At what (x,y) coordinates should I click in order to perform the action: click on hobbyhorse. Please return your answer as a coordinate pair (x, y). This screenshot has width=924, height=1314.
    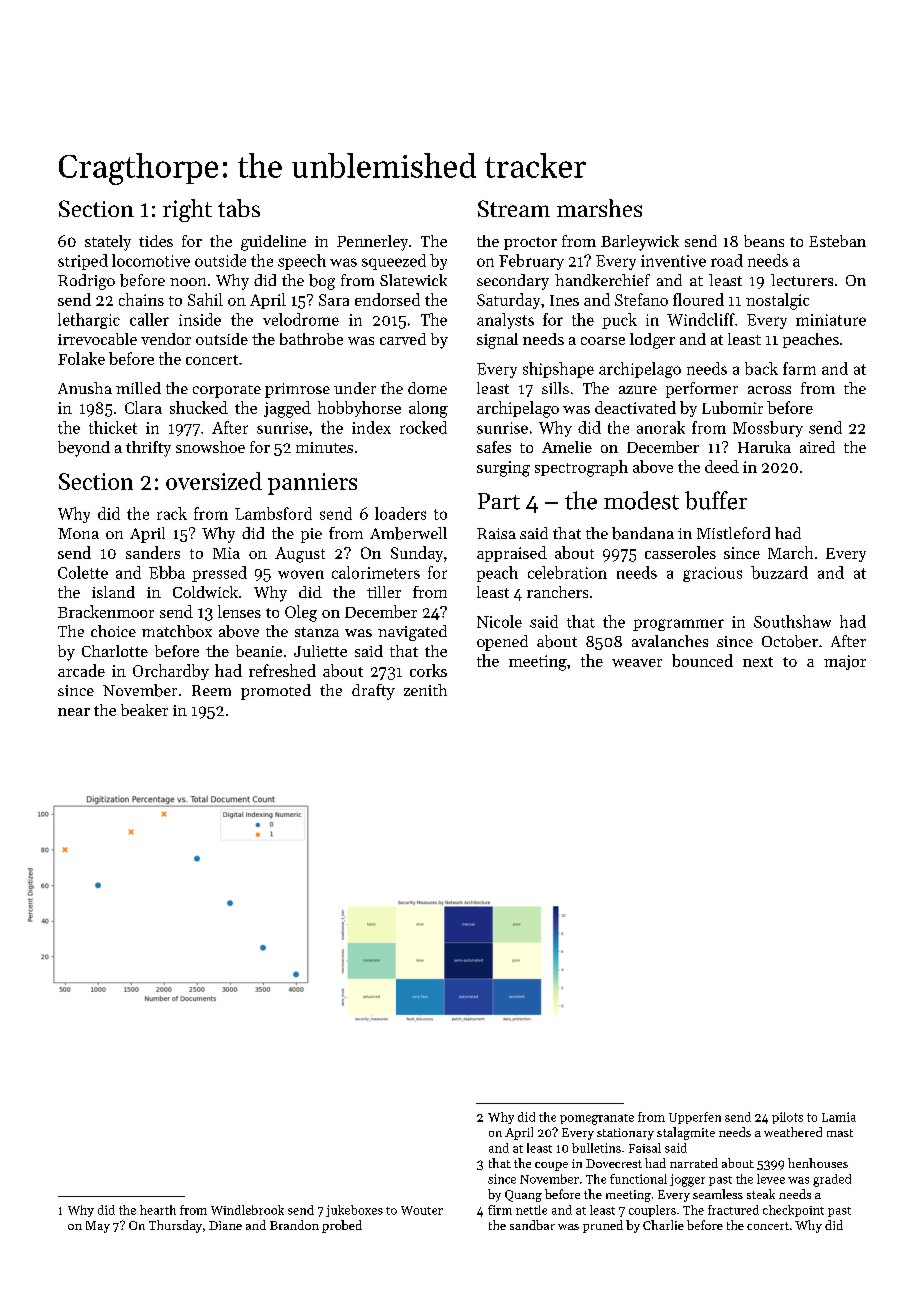
    Looking at the image, I should click on (359, 409).
